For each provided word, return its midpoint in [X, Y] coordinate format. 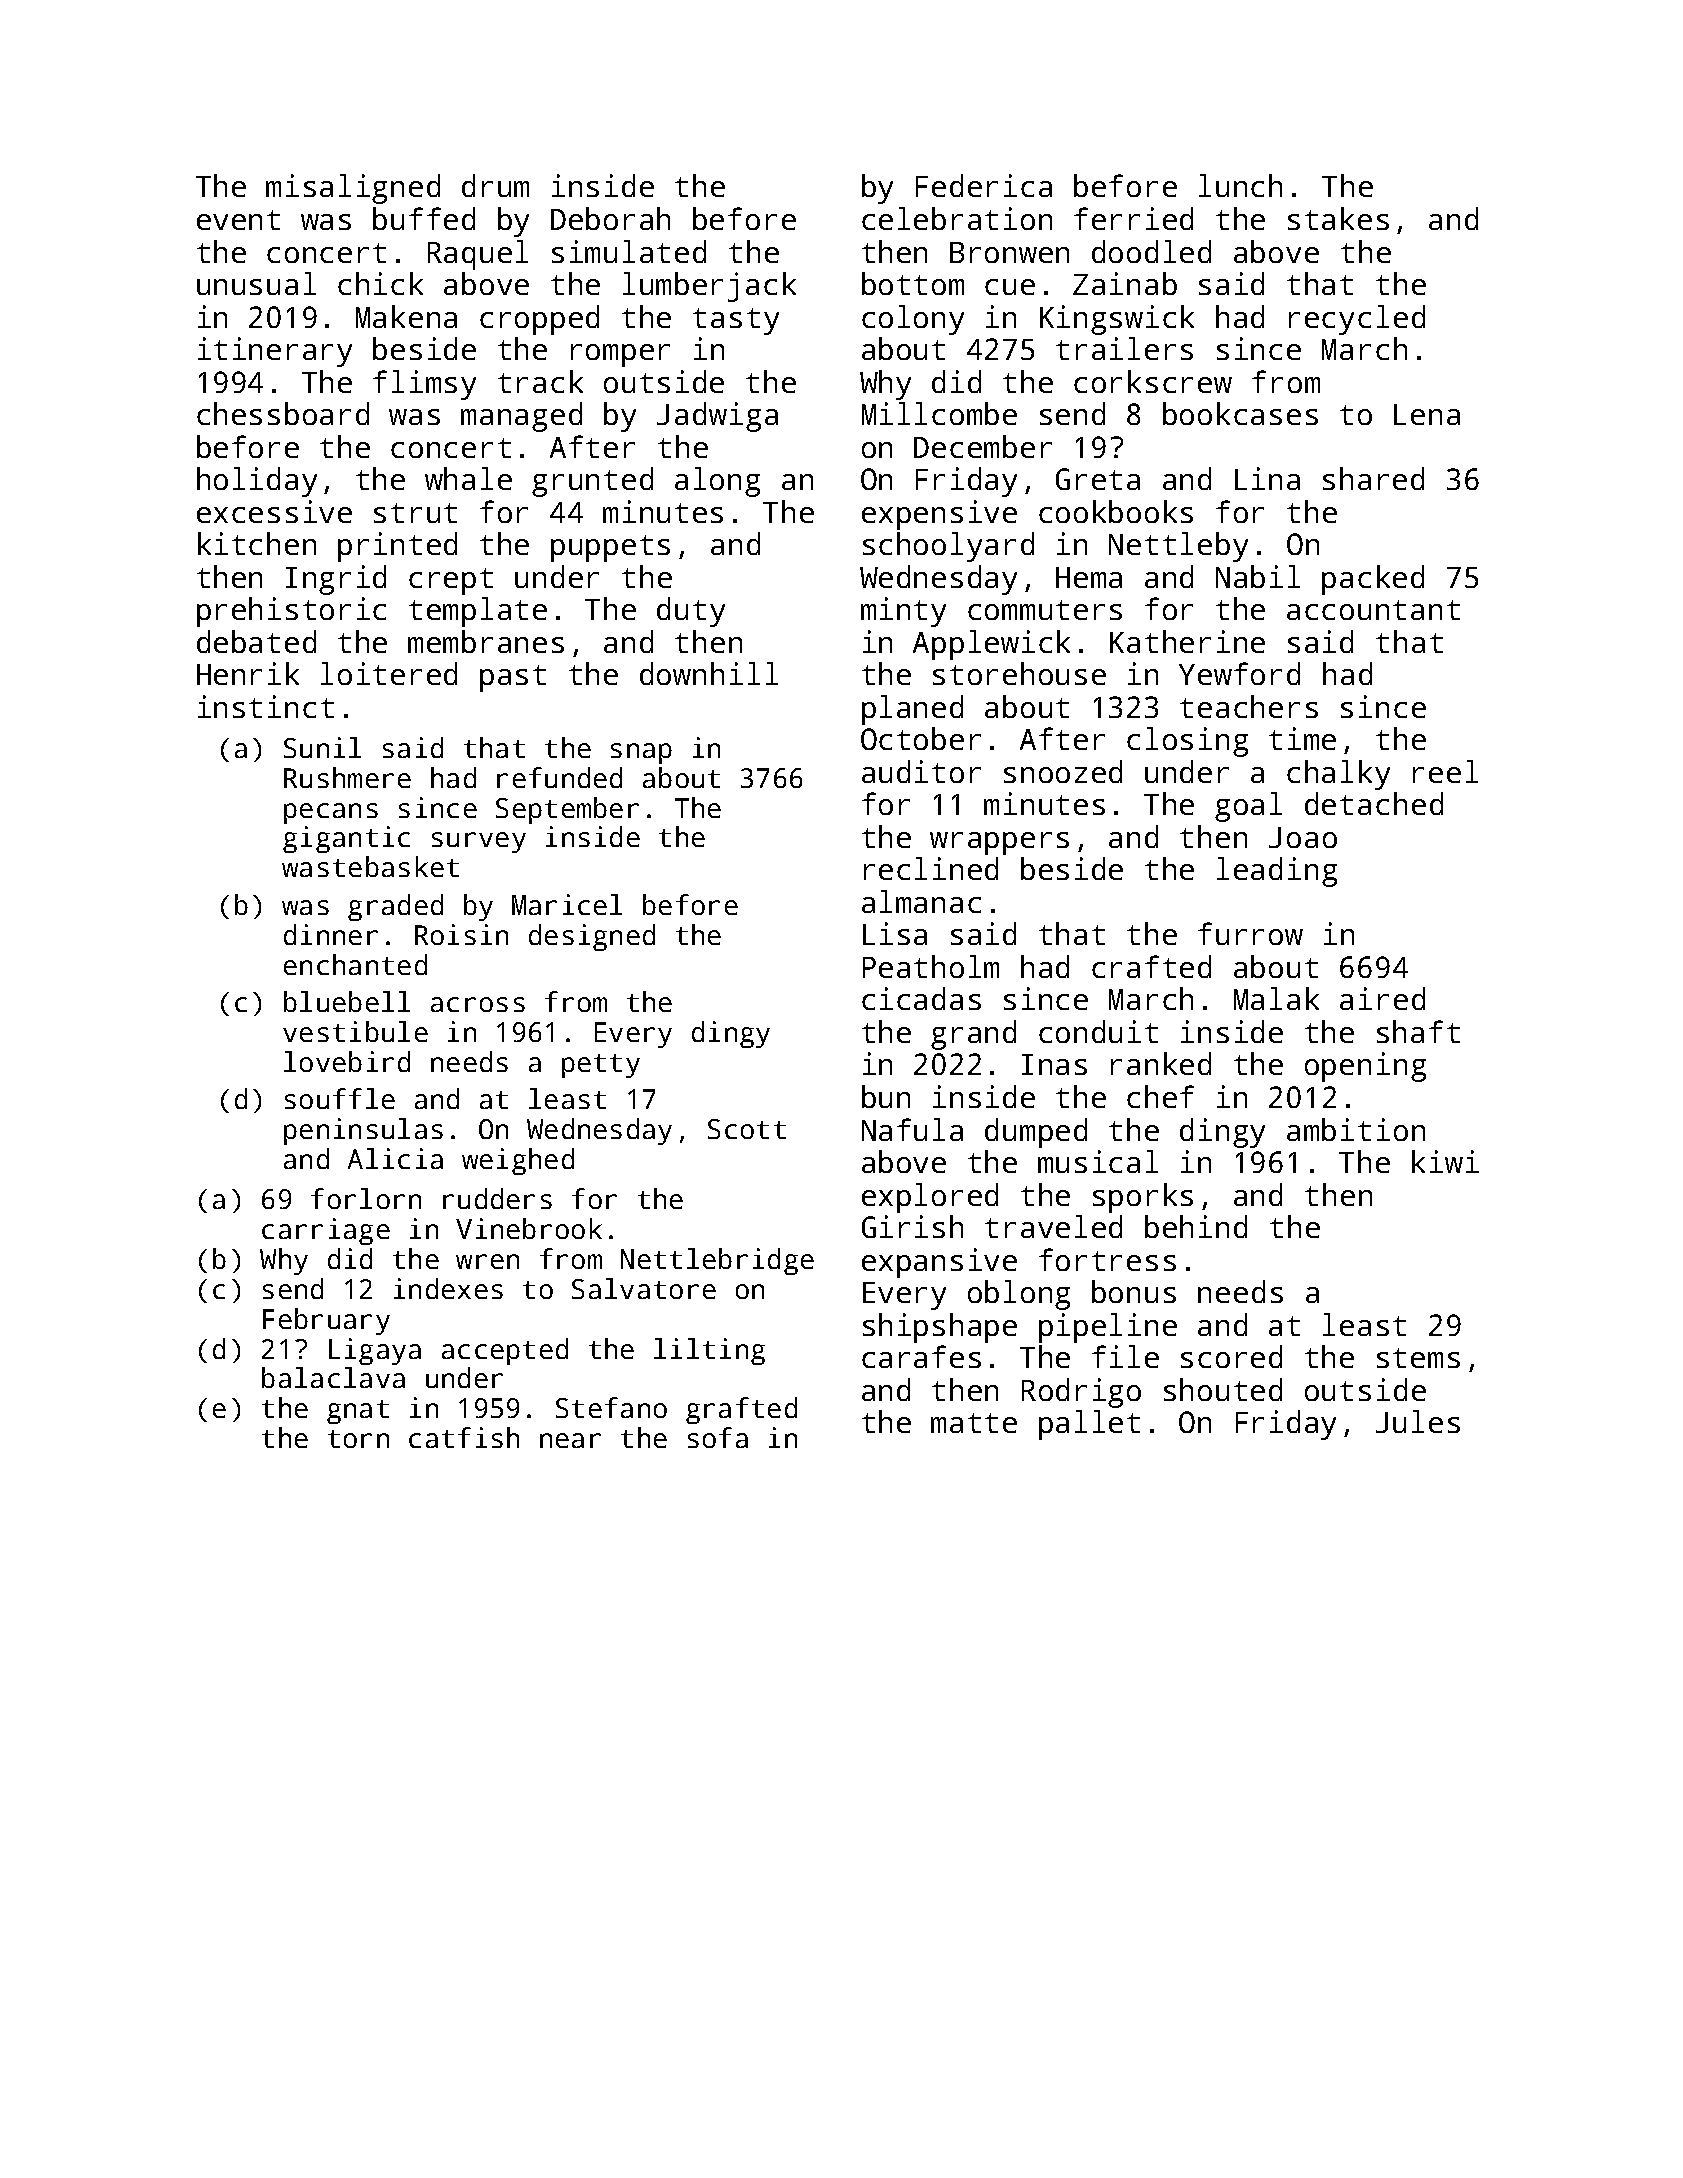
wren [487, 1261]
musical [1098, 1161]
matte [974, 1423]
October [921, 738]
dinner [331, 934]
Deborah [610, 218]
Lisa [895, 933]
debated [256, 641]
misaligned [353, 189]
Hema [1089, 577]
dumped [1036, 1133]
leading [1277, 872]
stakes [1338, 218]
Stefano [611, 1407]
